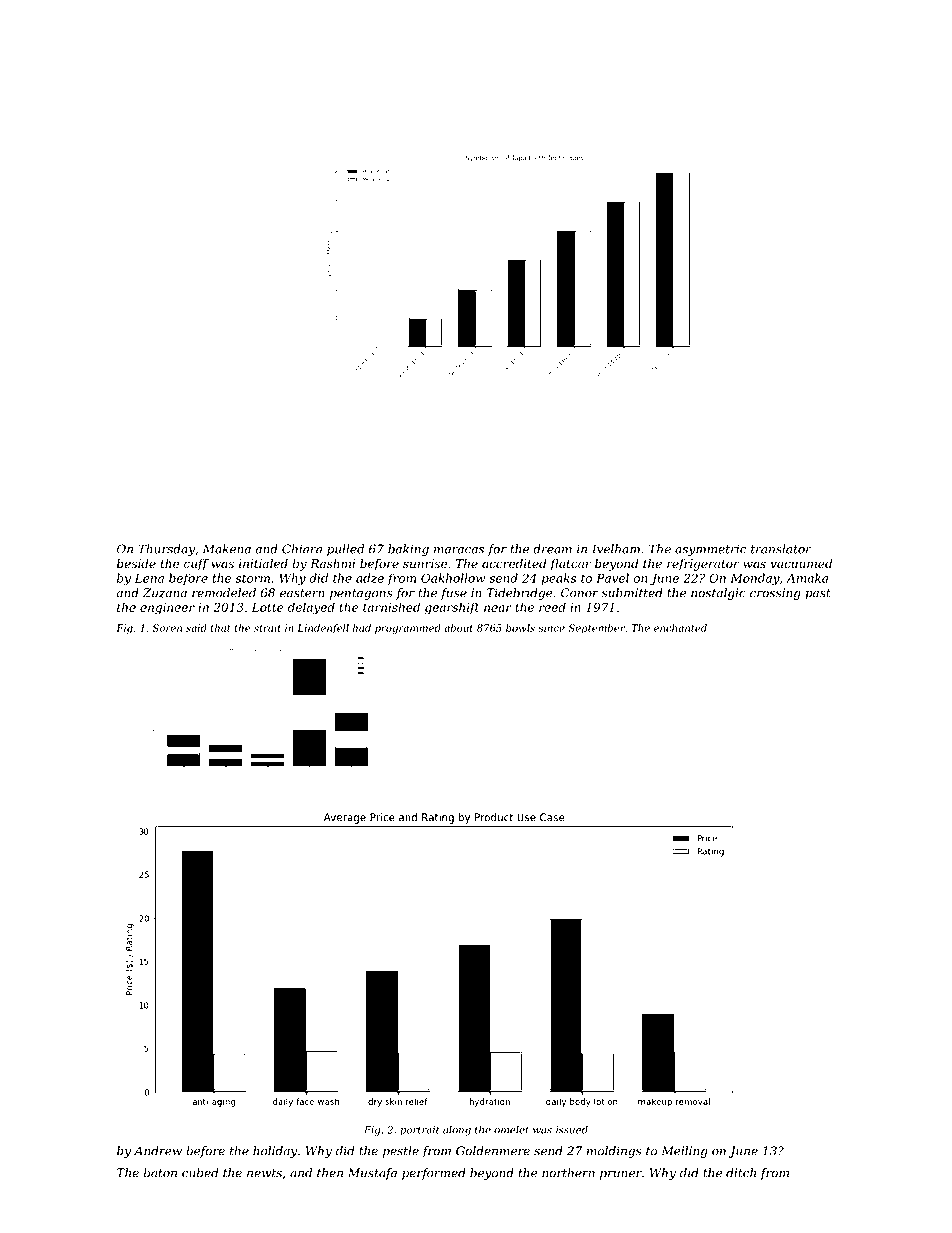  I want to click on northern, so click(568, 1173).
